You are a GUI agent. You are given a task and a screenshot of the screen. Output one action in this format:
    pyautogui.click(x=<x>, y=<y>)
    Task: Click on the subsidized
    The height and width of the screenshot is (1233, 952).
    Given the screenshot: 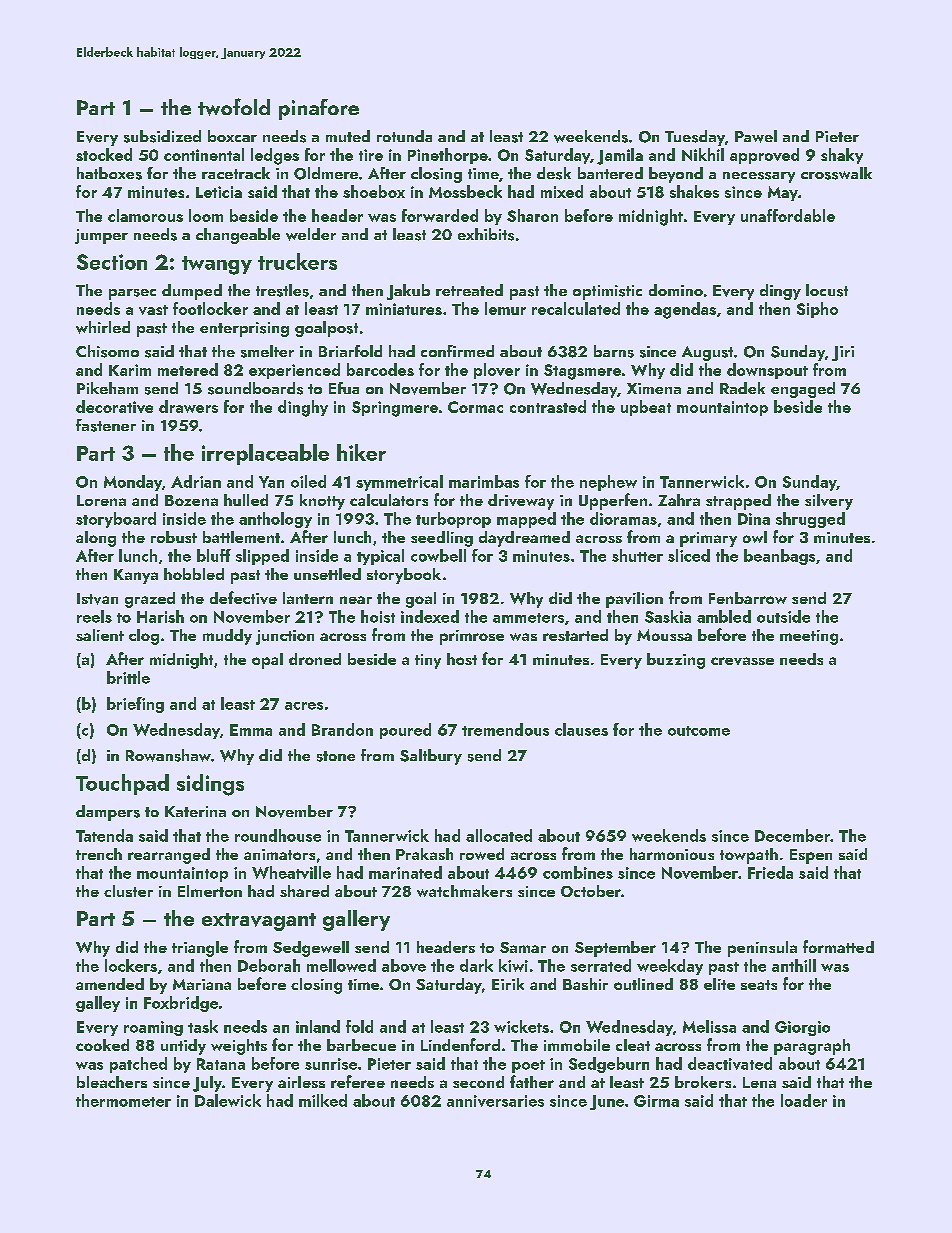 What is the action you would take?
    pyautogui.click(x=162, y=136)
